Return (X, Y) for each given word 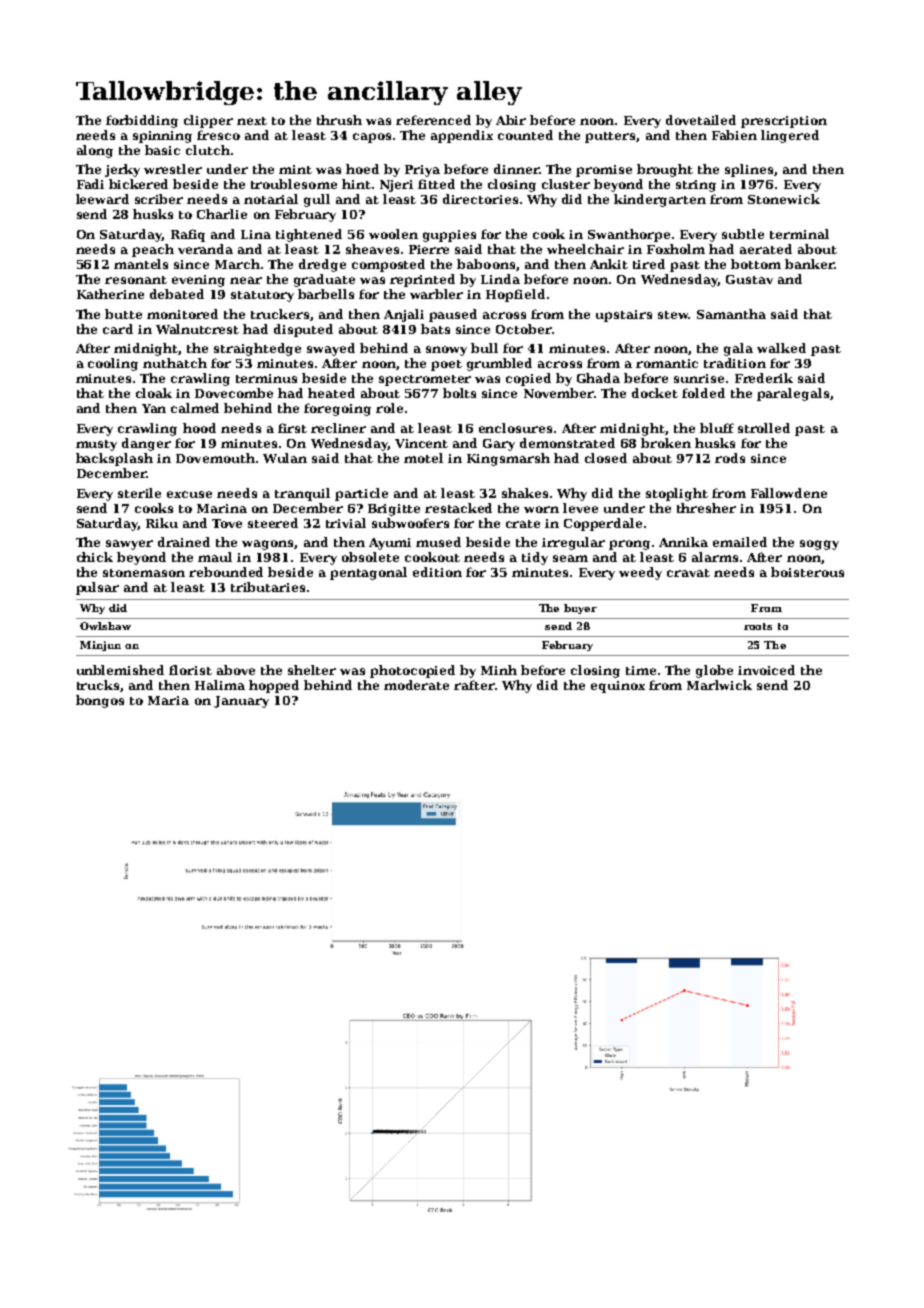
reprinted (422, 280)
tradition (735, 363)
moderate (416, 685)
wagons (267, 545)
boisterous (807, 572)
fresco (218, 135)
